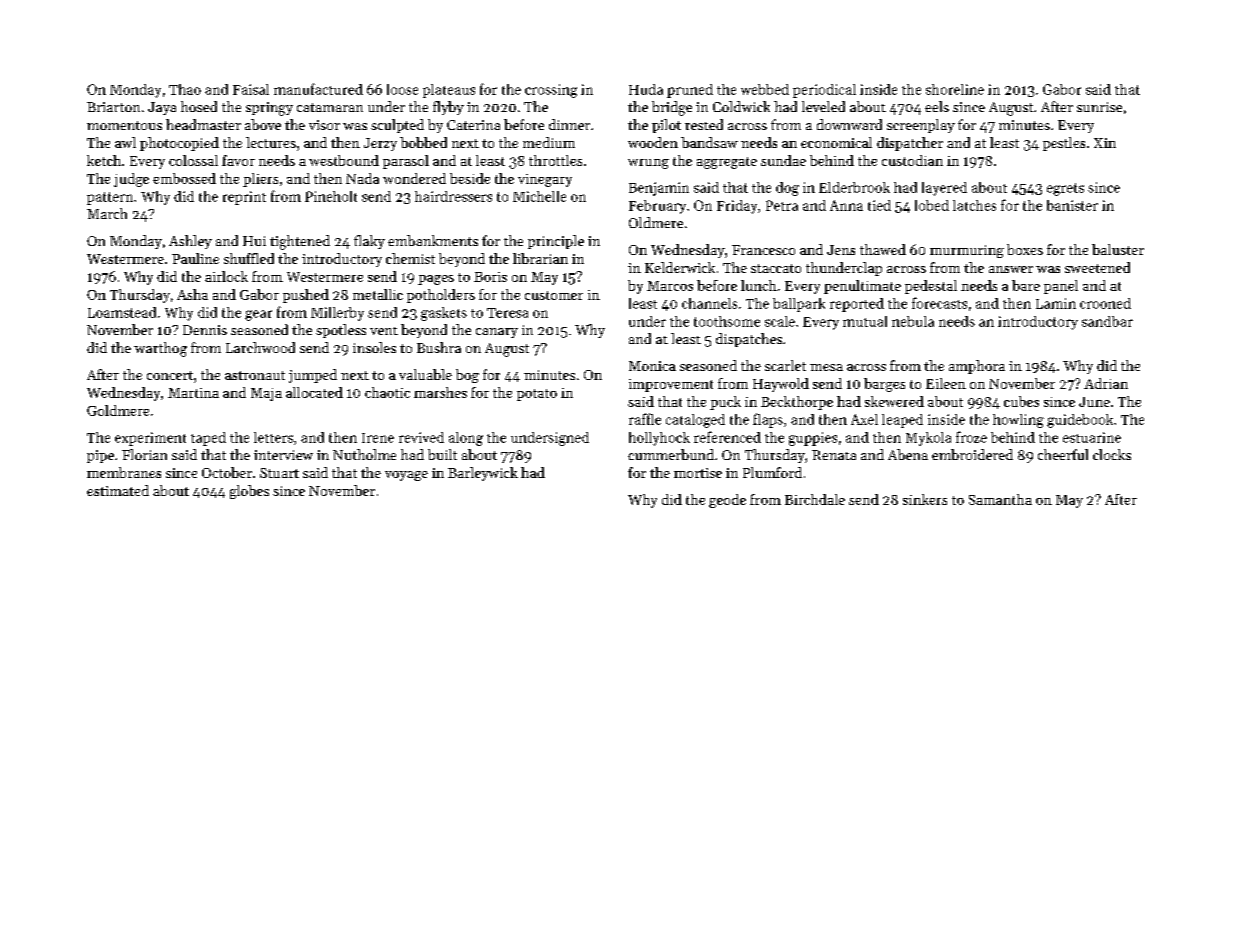 The image size is (1233, 952). What do you see at coordinates (150, 439) in the page?
I see `experiment` at bounding box center [150, 439].
